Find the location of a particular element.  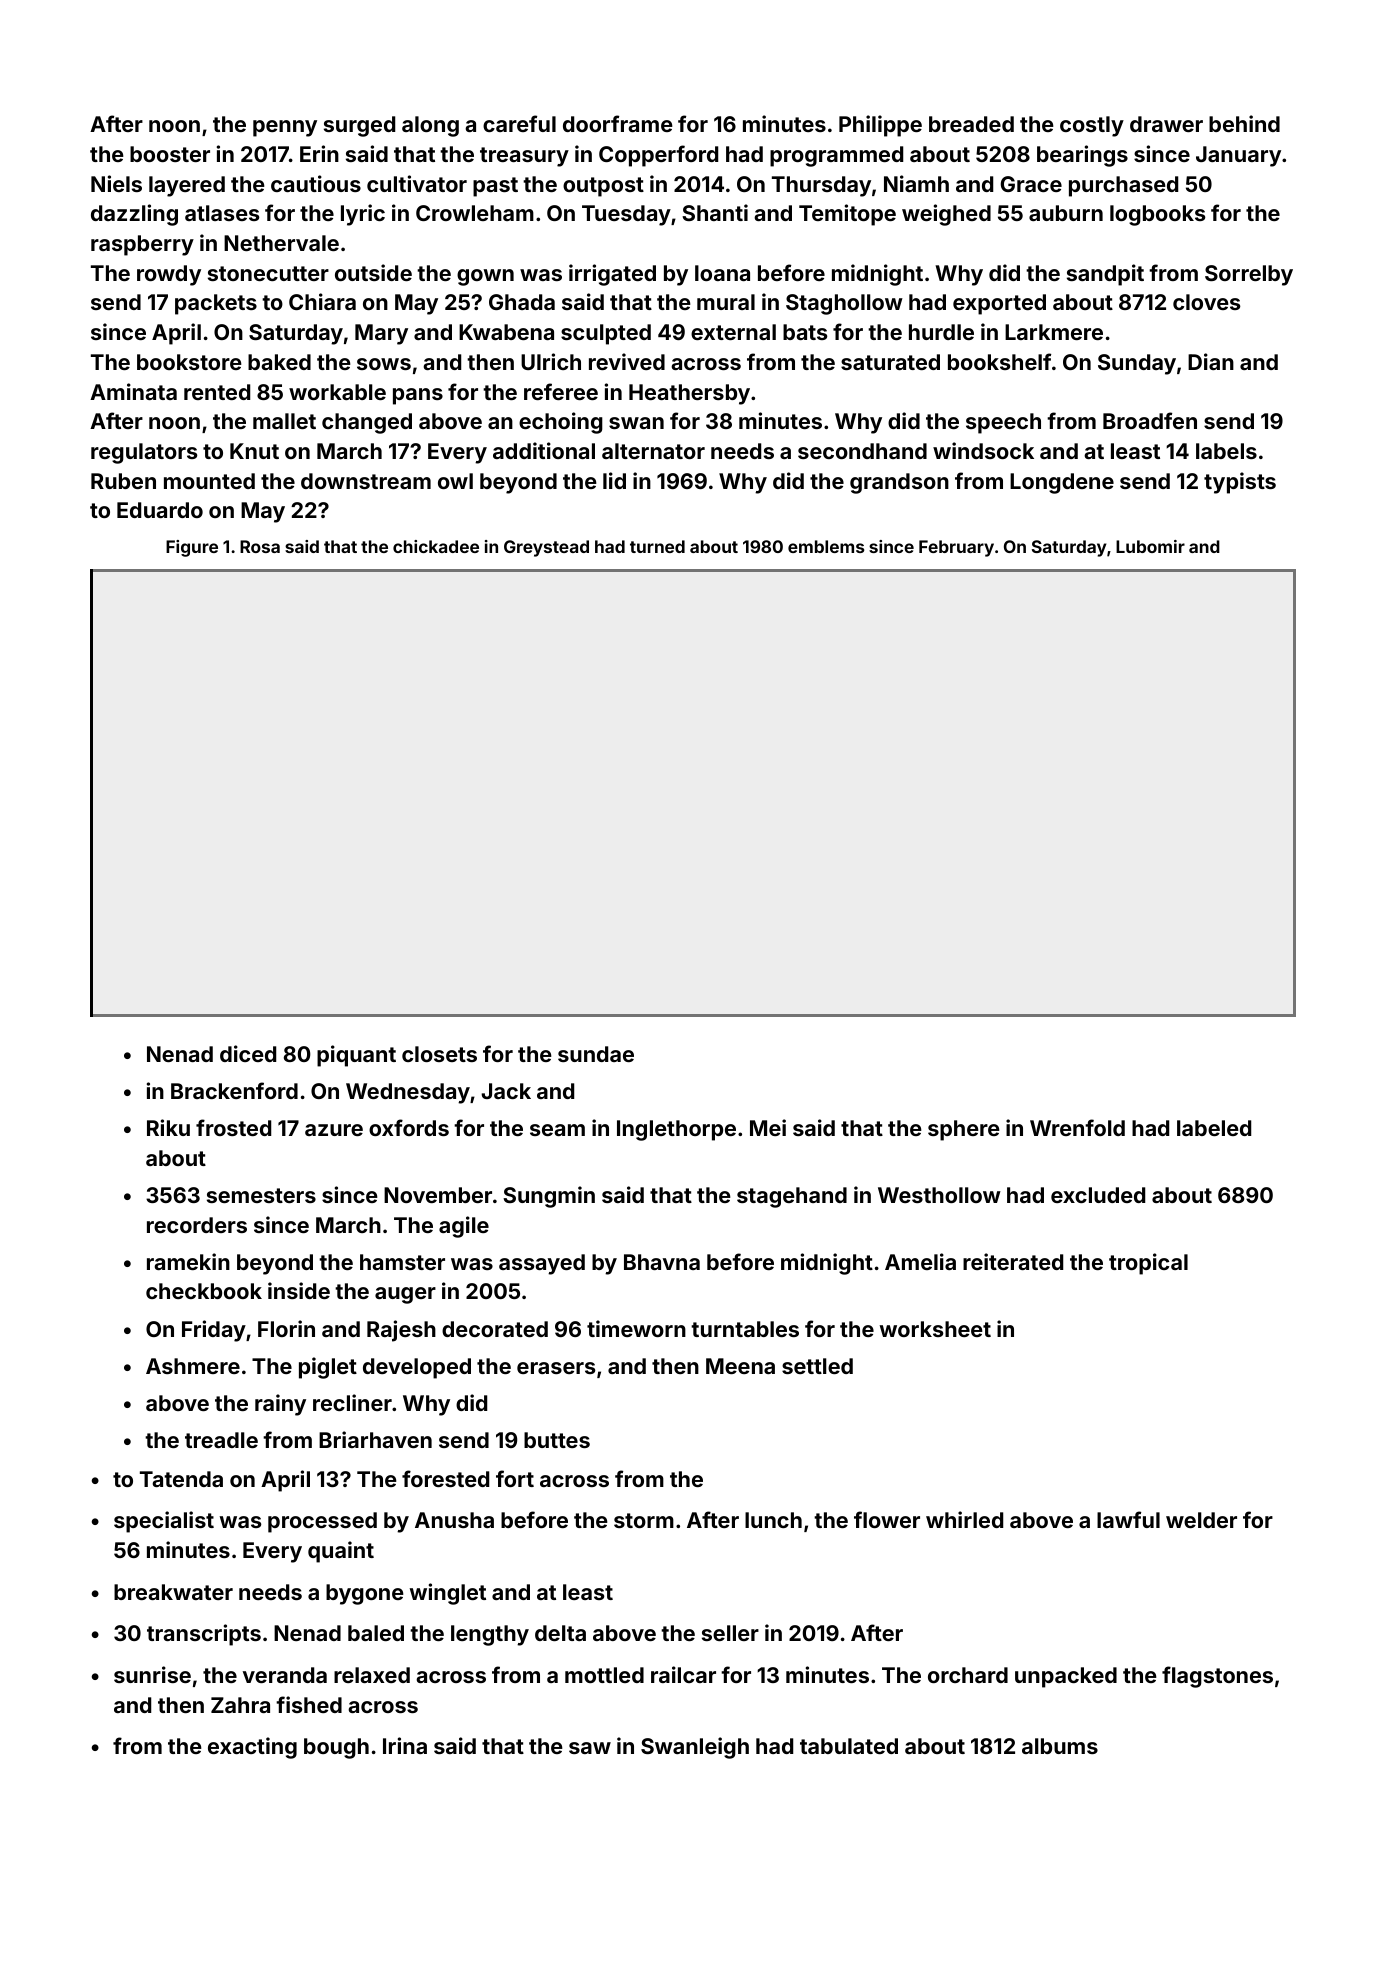

turned is located at coordinates (657, 546).
